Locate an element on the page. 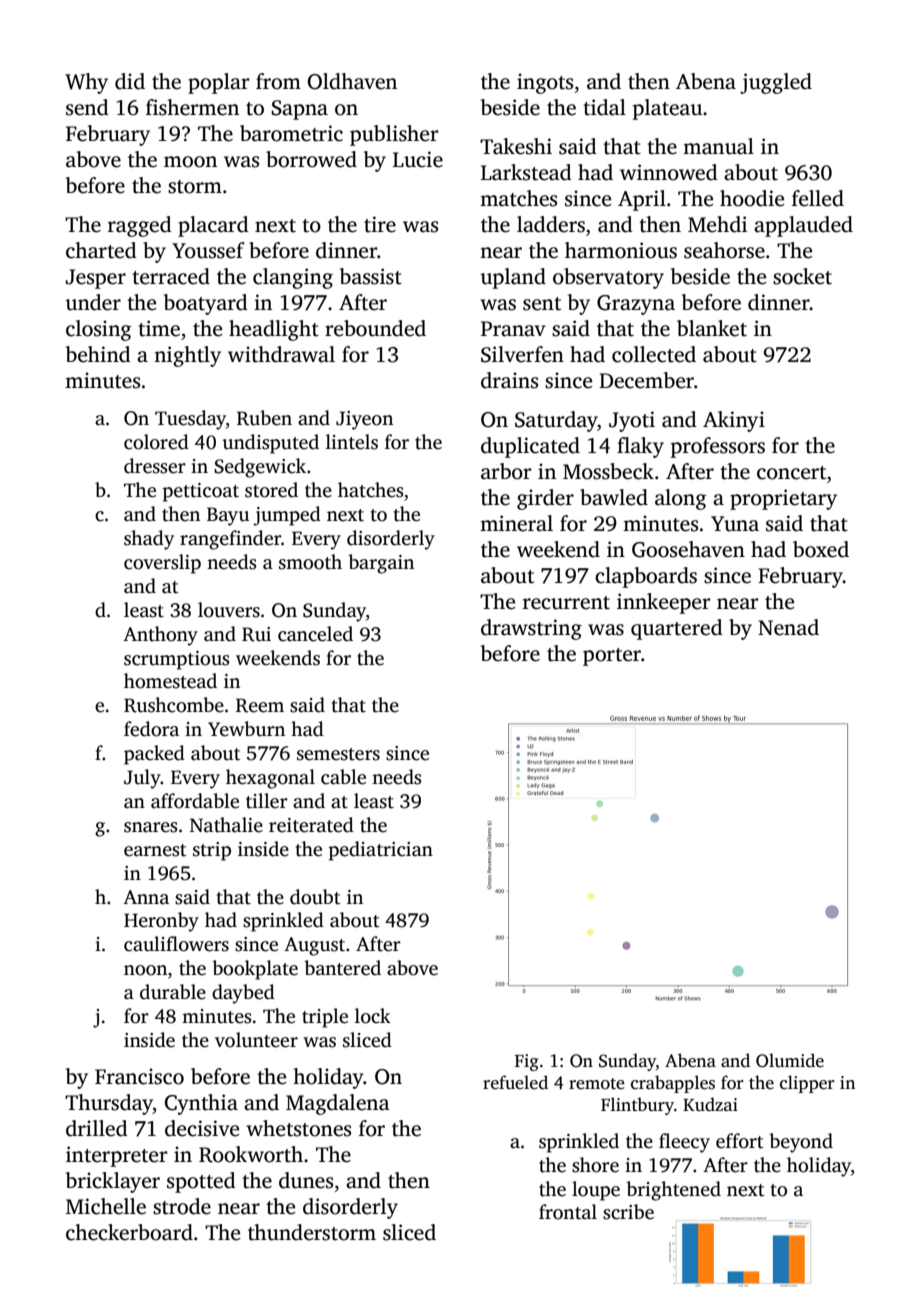 This image has width=924, height=1311. pediatrician is located at coordinates (381, 851).
